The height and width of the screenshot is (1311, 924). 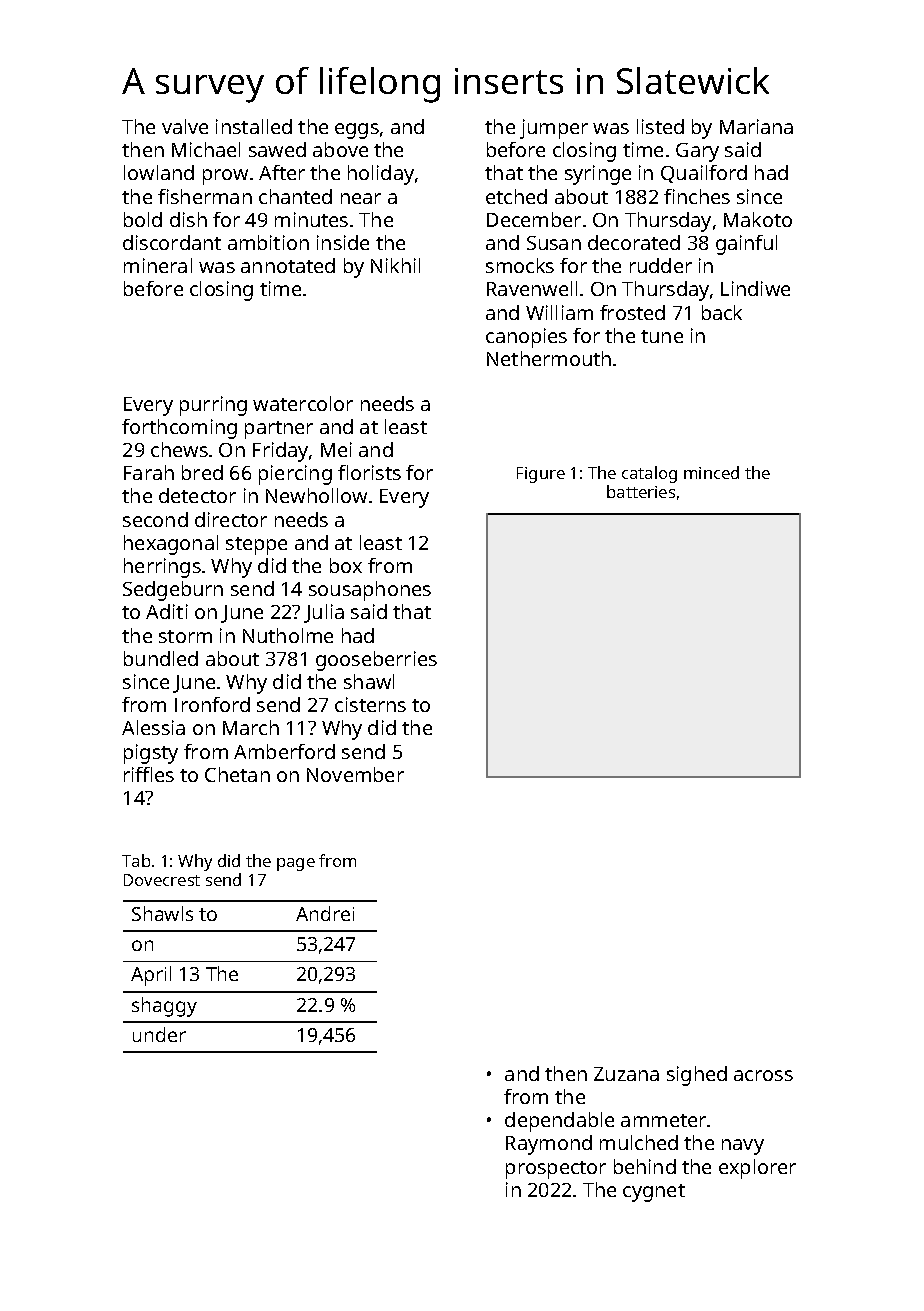 What do you see at coordinates (704, 174) in the screenshot?
I see `Quailford` at bounding box center [704, 174].
